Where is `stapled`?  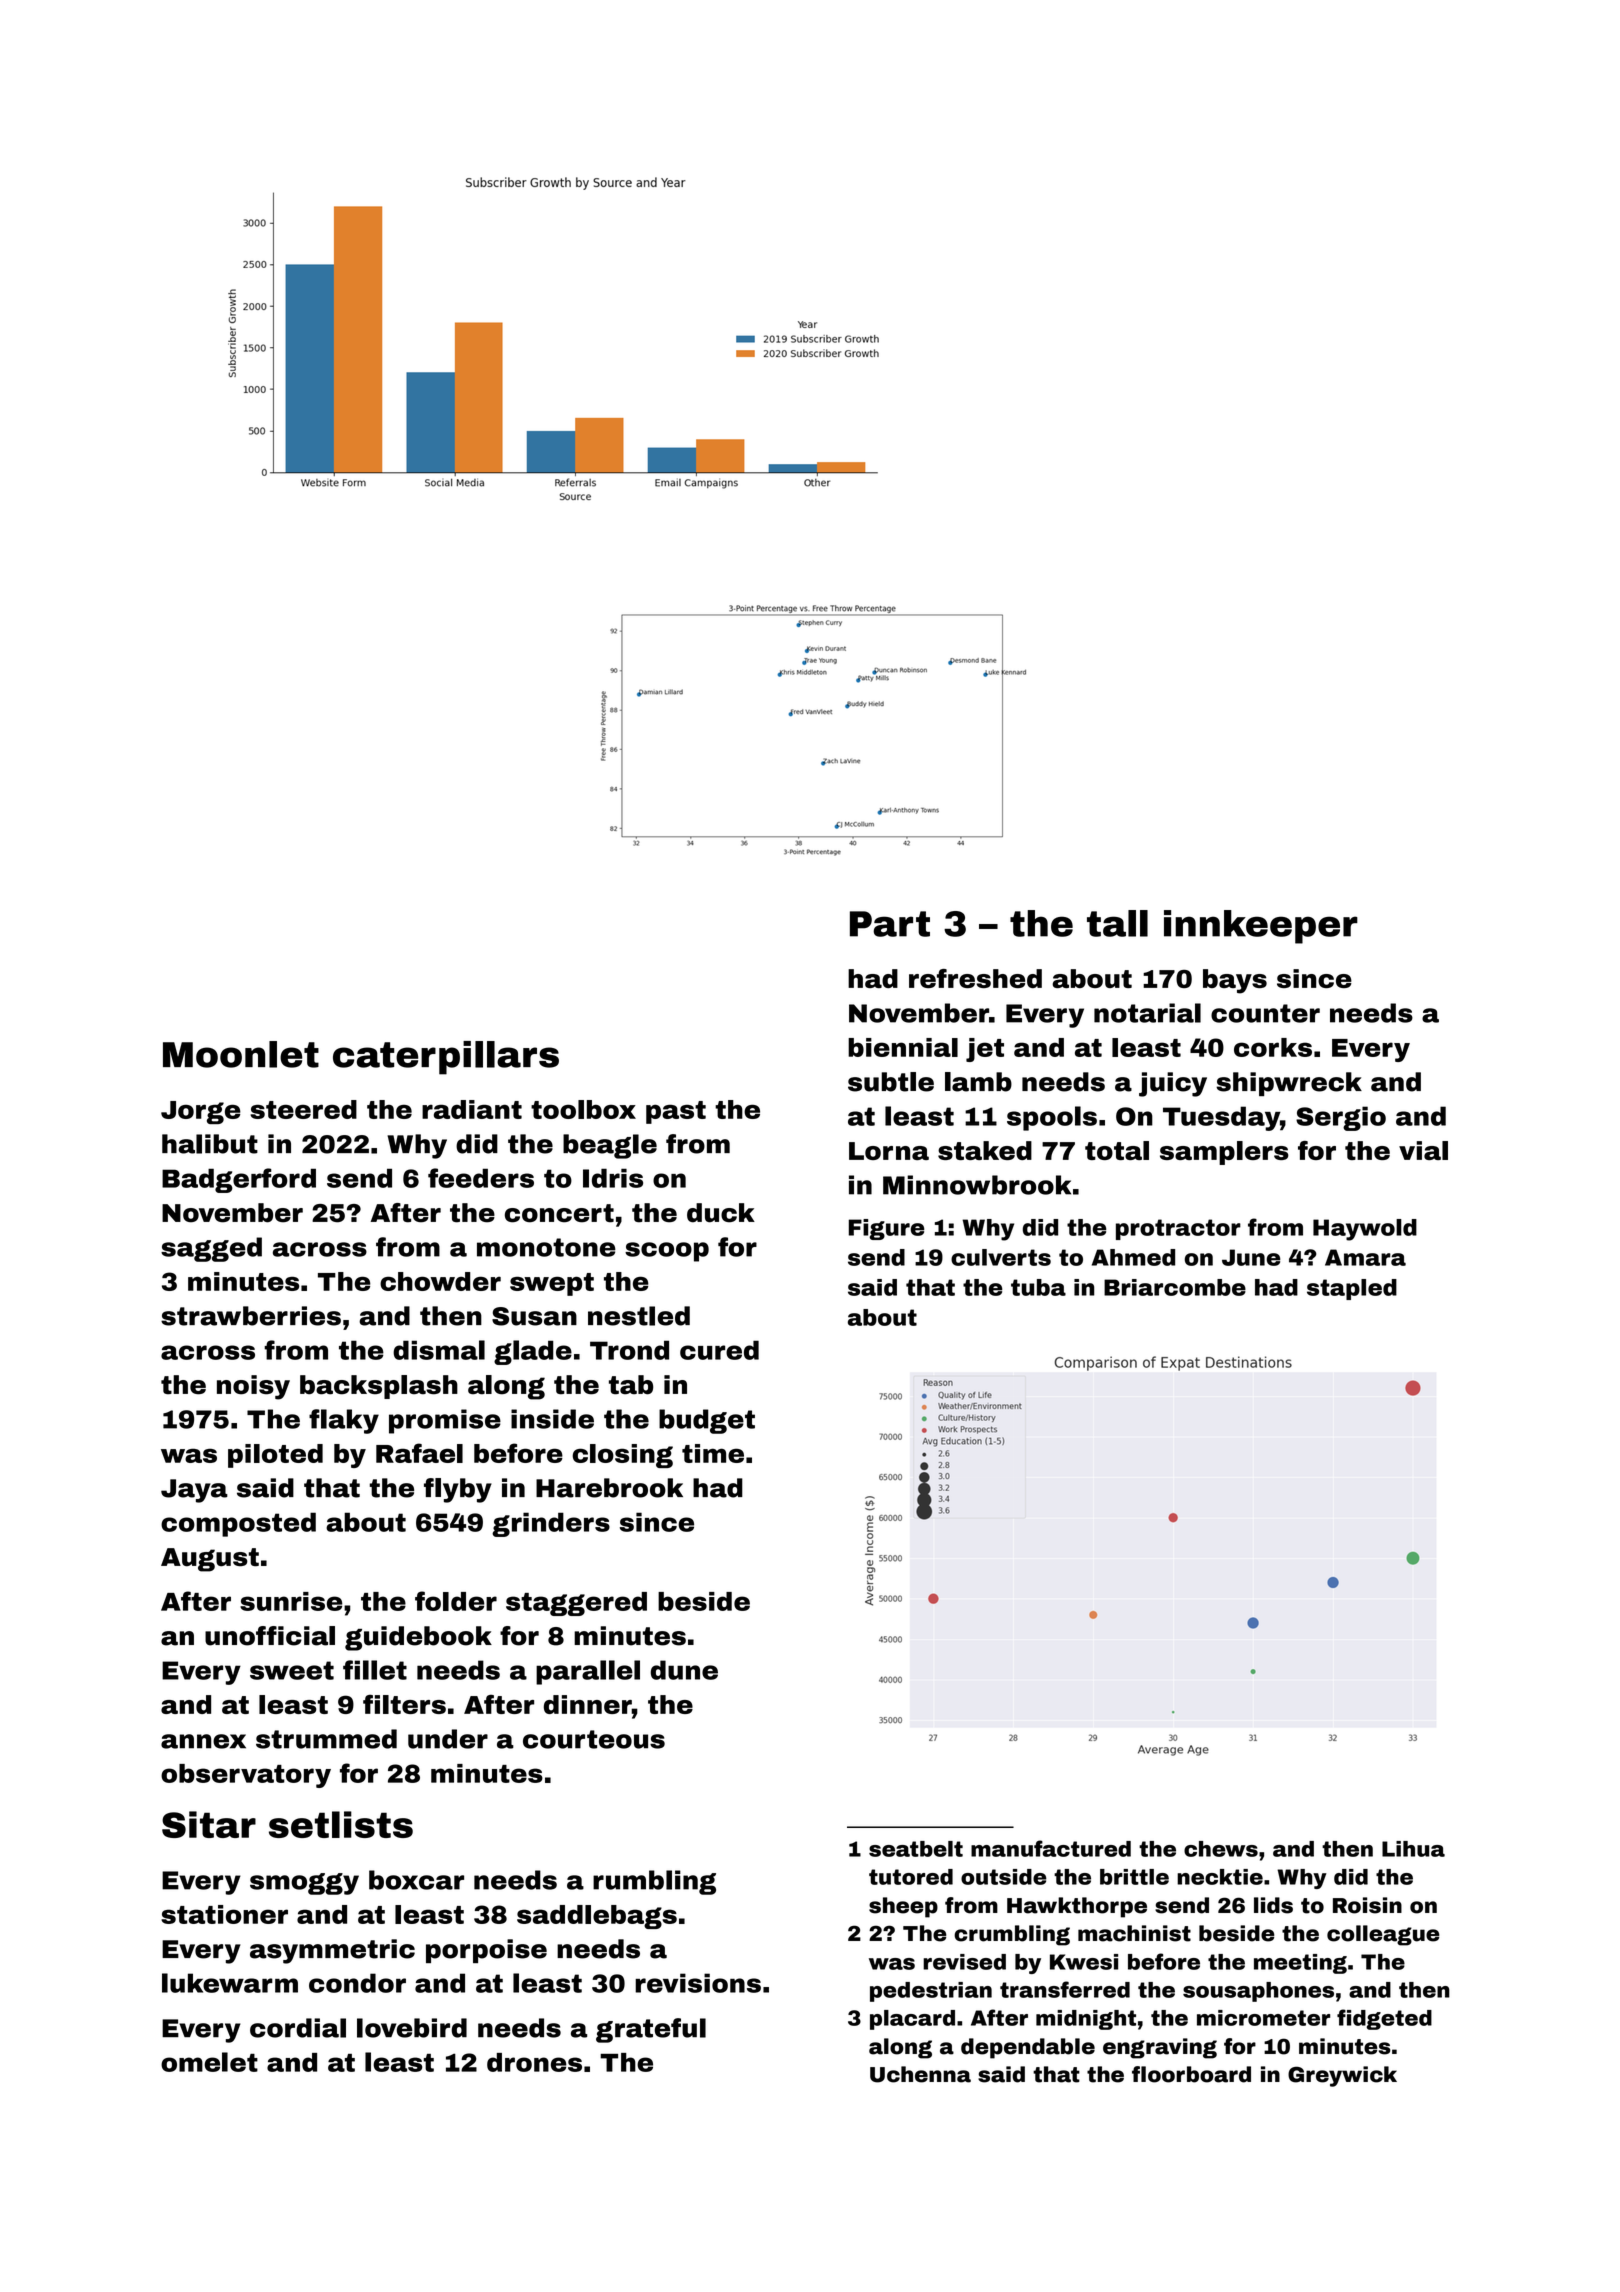
stapled is located at coordinates (1352, 1289).
